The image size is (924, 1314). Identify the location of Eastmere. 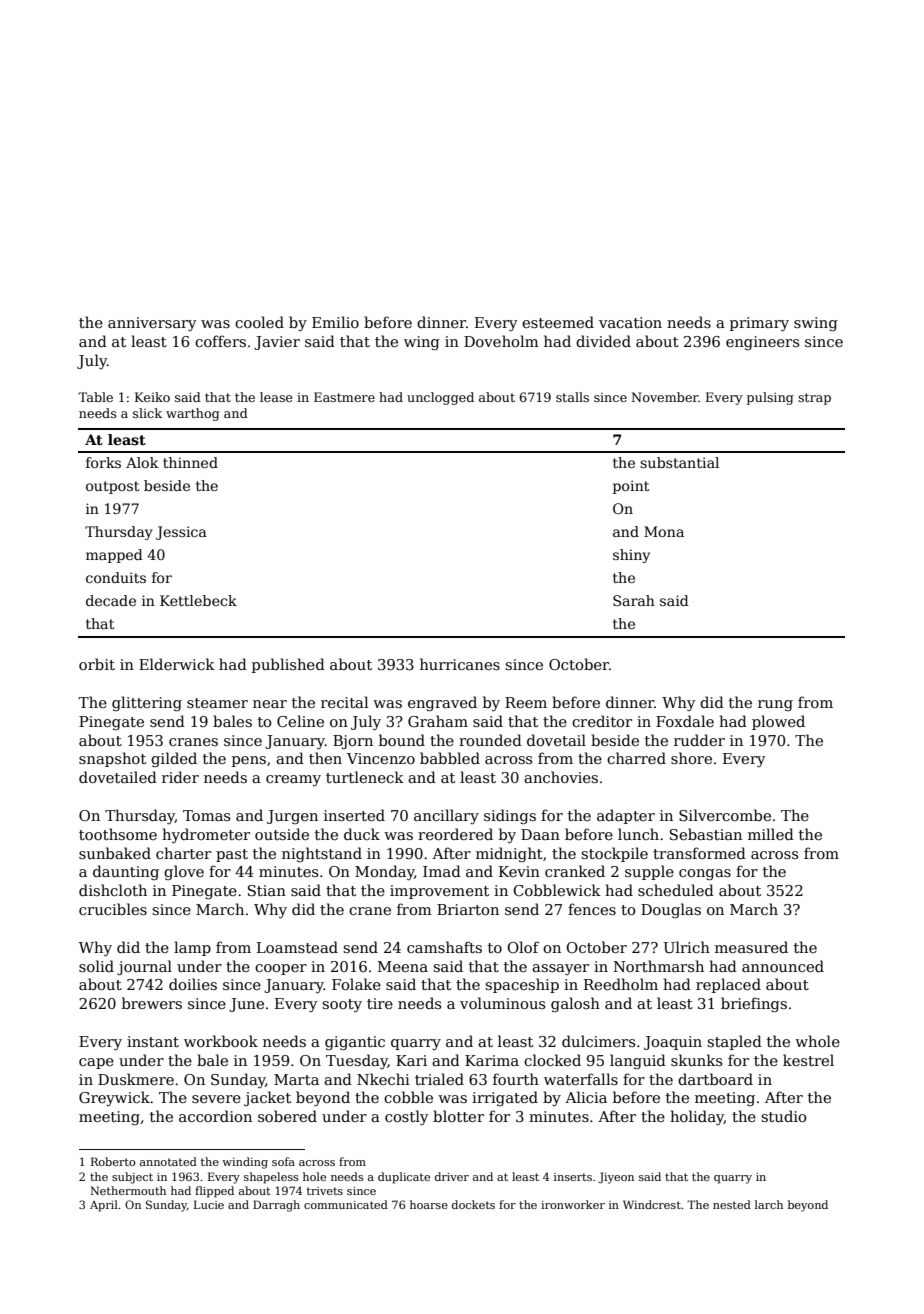
(344, 397).
